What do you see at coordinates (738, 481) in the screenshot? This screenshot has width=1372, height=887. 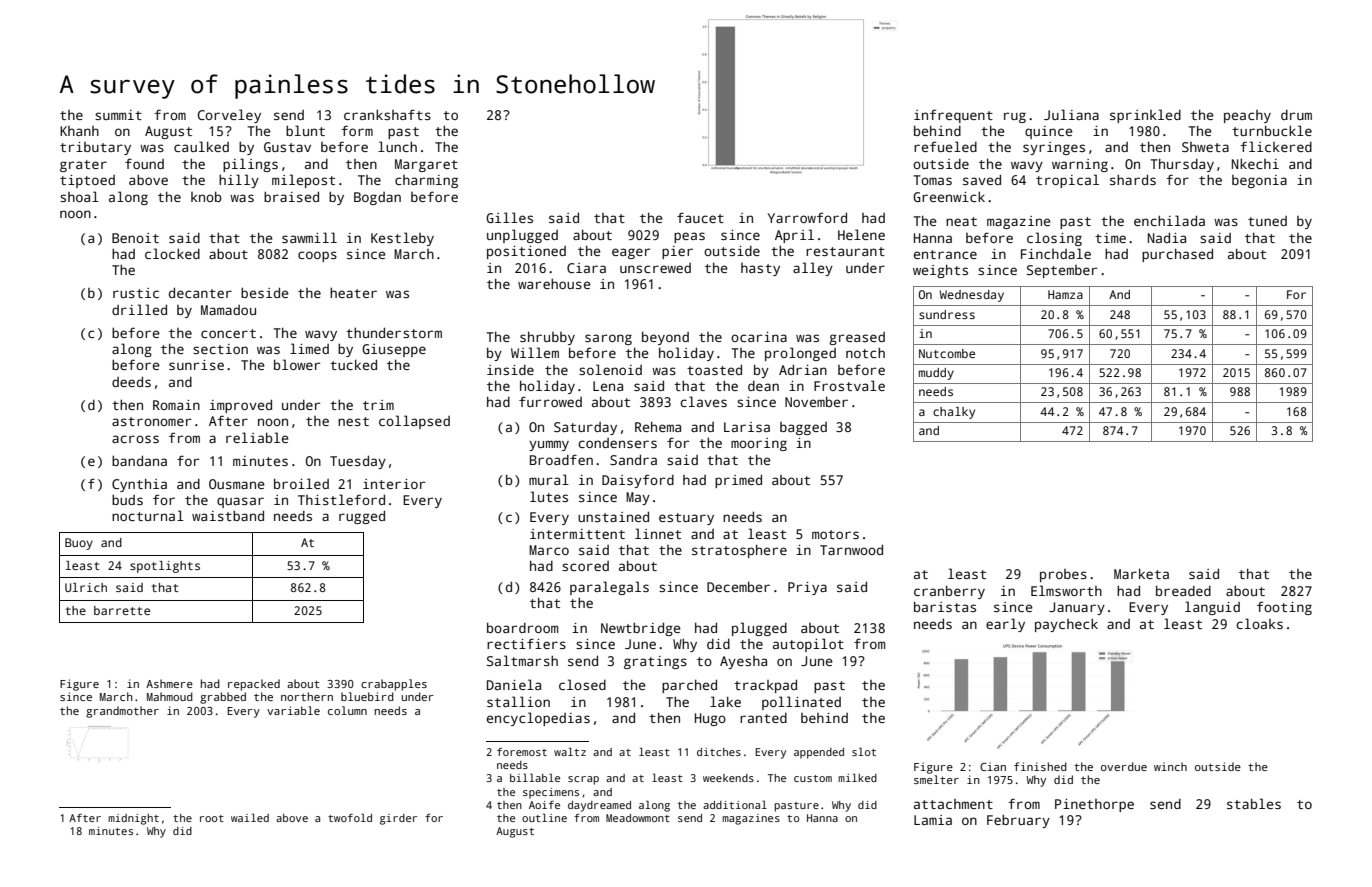 I see `primed` at bounding box center [738, 481].
